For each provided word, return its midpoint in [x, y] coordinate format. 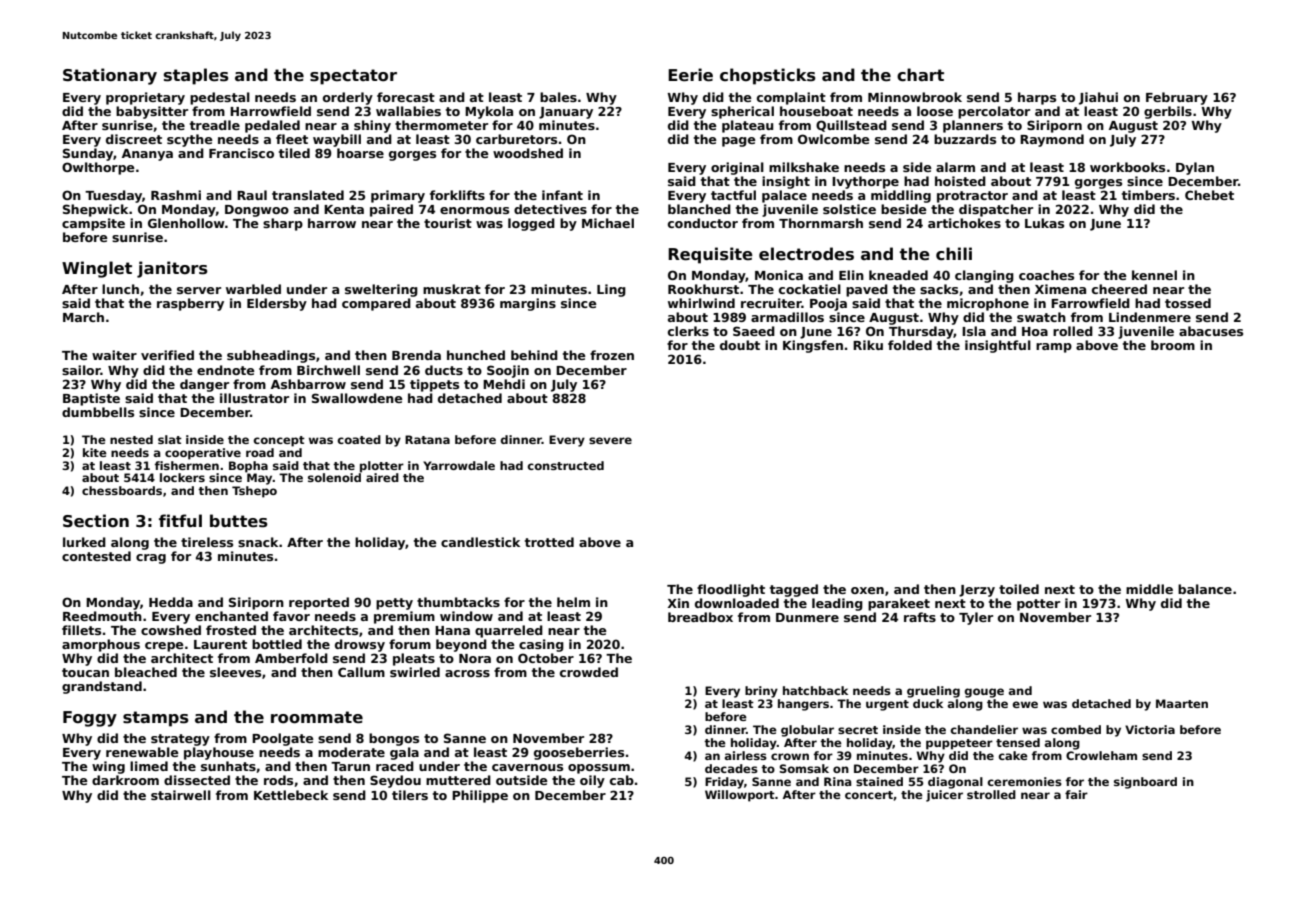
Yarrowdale [459, 465]
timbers [1148, 195]
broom [1173, 345]
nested [131, 439]
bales [558, 97]
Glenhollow [186, 223]
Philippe [480, 796]
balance [1205, 589]
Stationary [110, 76]
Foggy [90, 719]
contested [96, 556]
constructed [566, 465]
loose [935, 111]
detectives [550, 209]
